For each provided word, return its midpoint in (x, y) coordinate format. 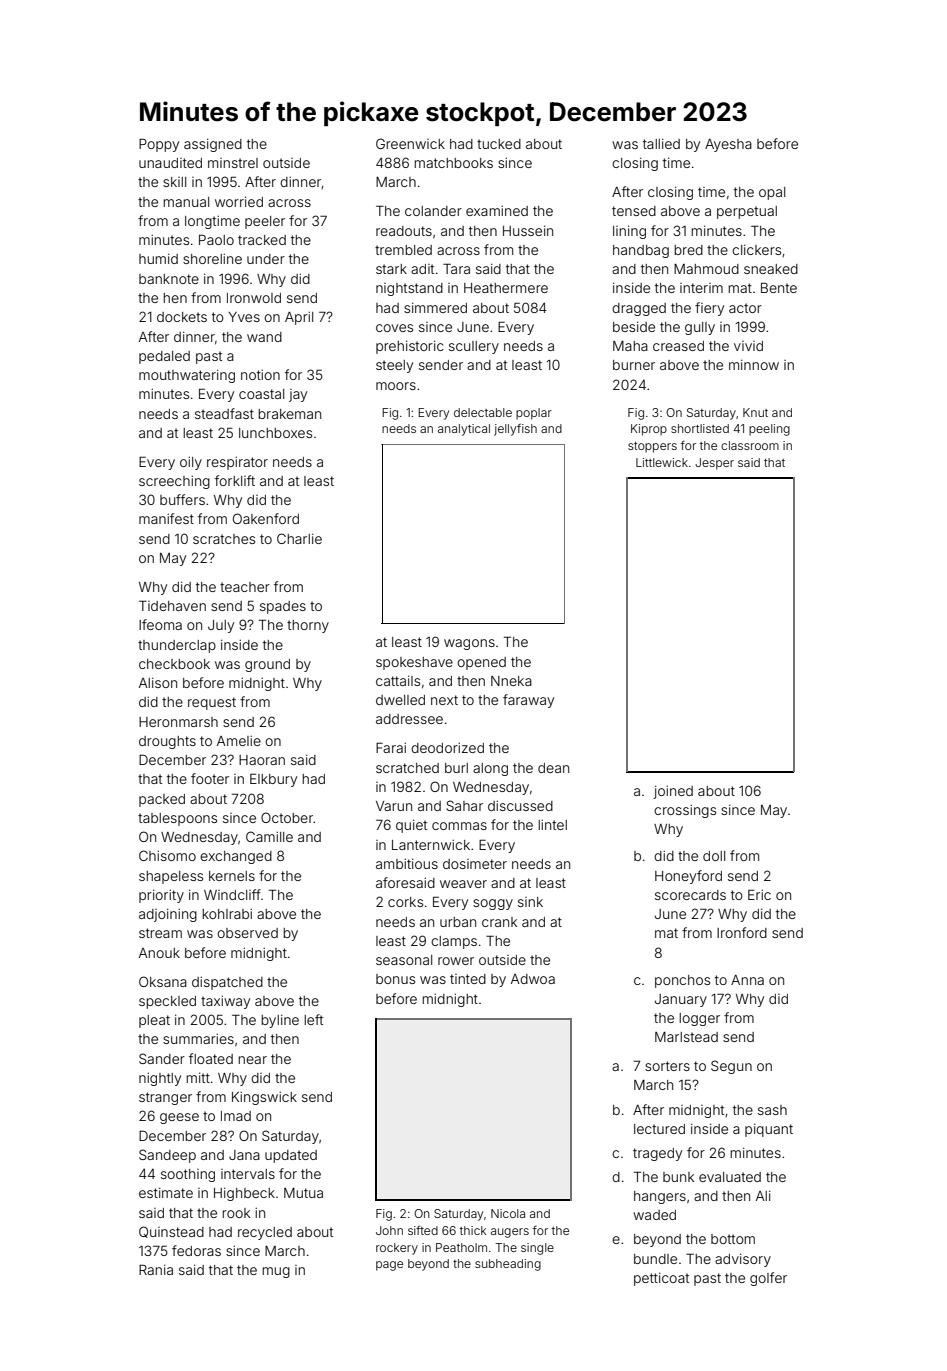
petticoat (661, 1279)
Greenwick (410, 143)
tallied (661, 143)
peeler (265, 222)
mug (276, 1272)
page (389, 1266)
